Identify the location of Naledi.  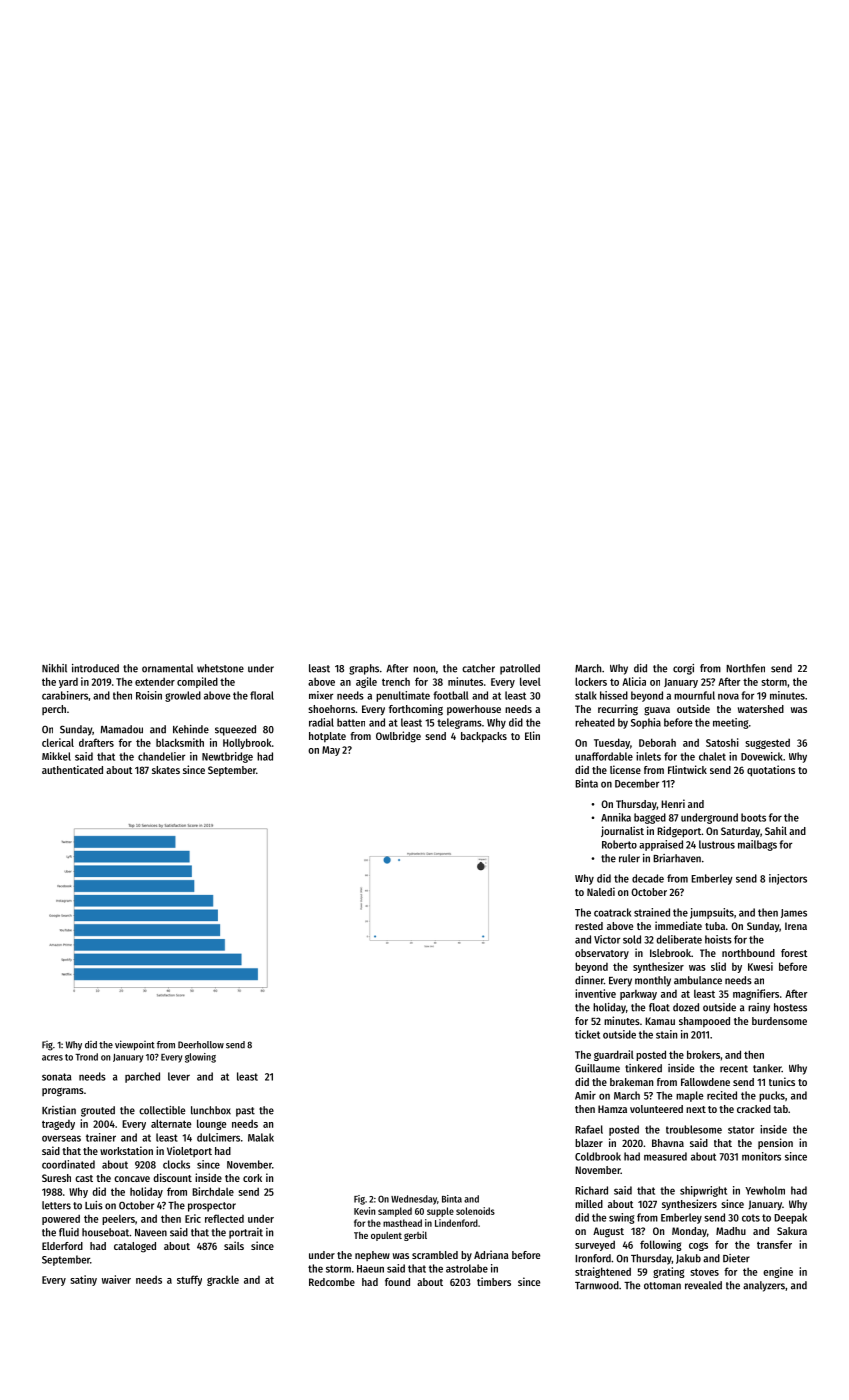
(601, 891).
